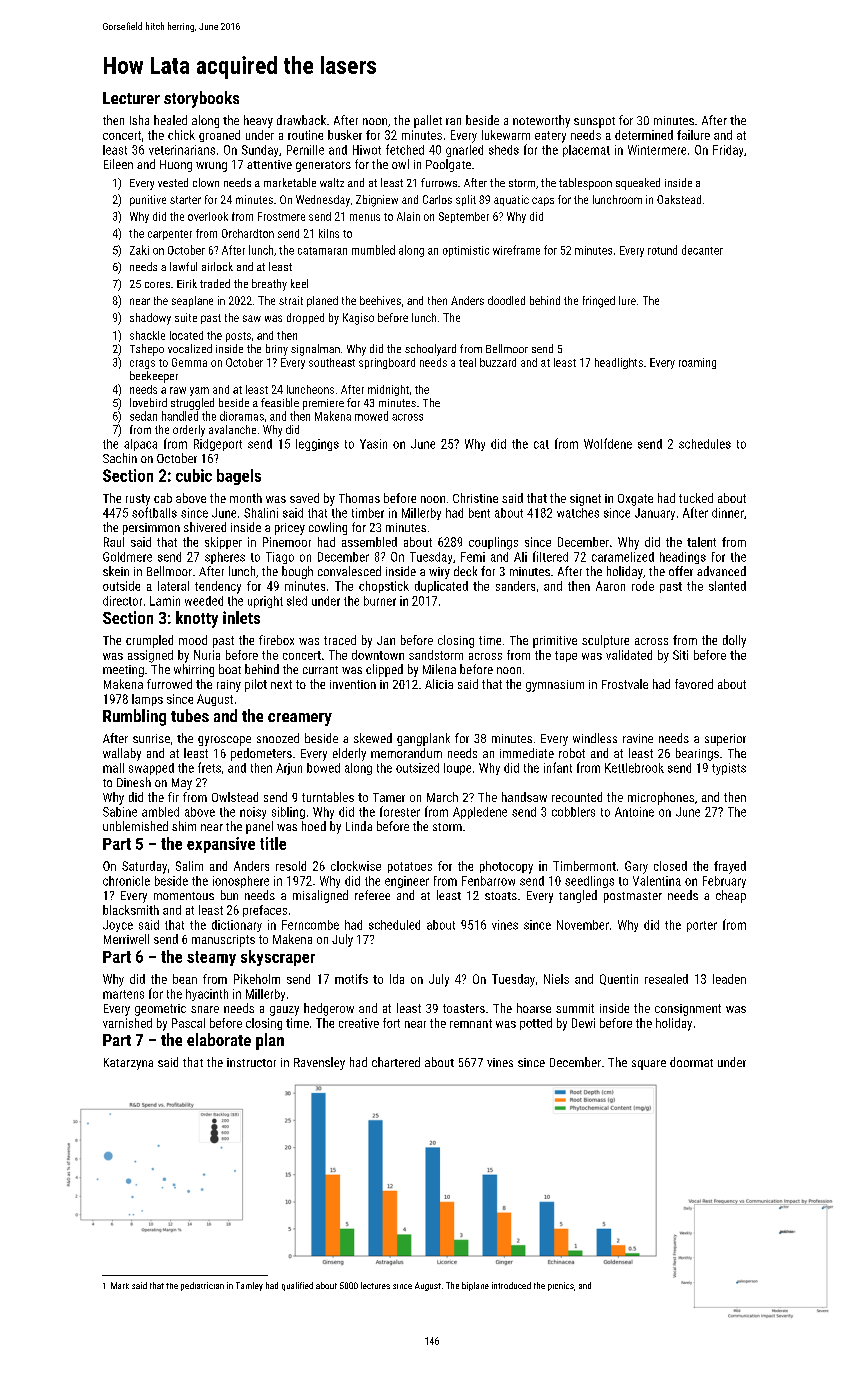 This page has height=1400, width=849. What do you see at coordinates (691, 1062) in the page?
I see `doormat` at bounding box center [691, 1062].
